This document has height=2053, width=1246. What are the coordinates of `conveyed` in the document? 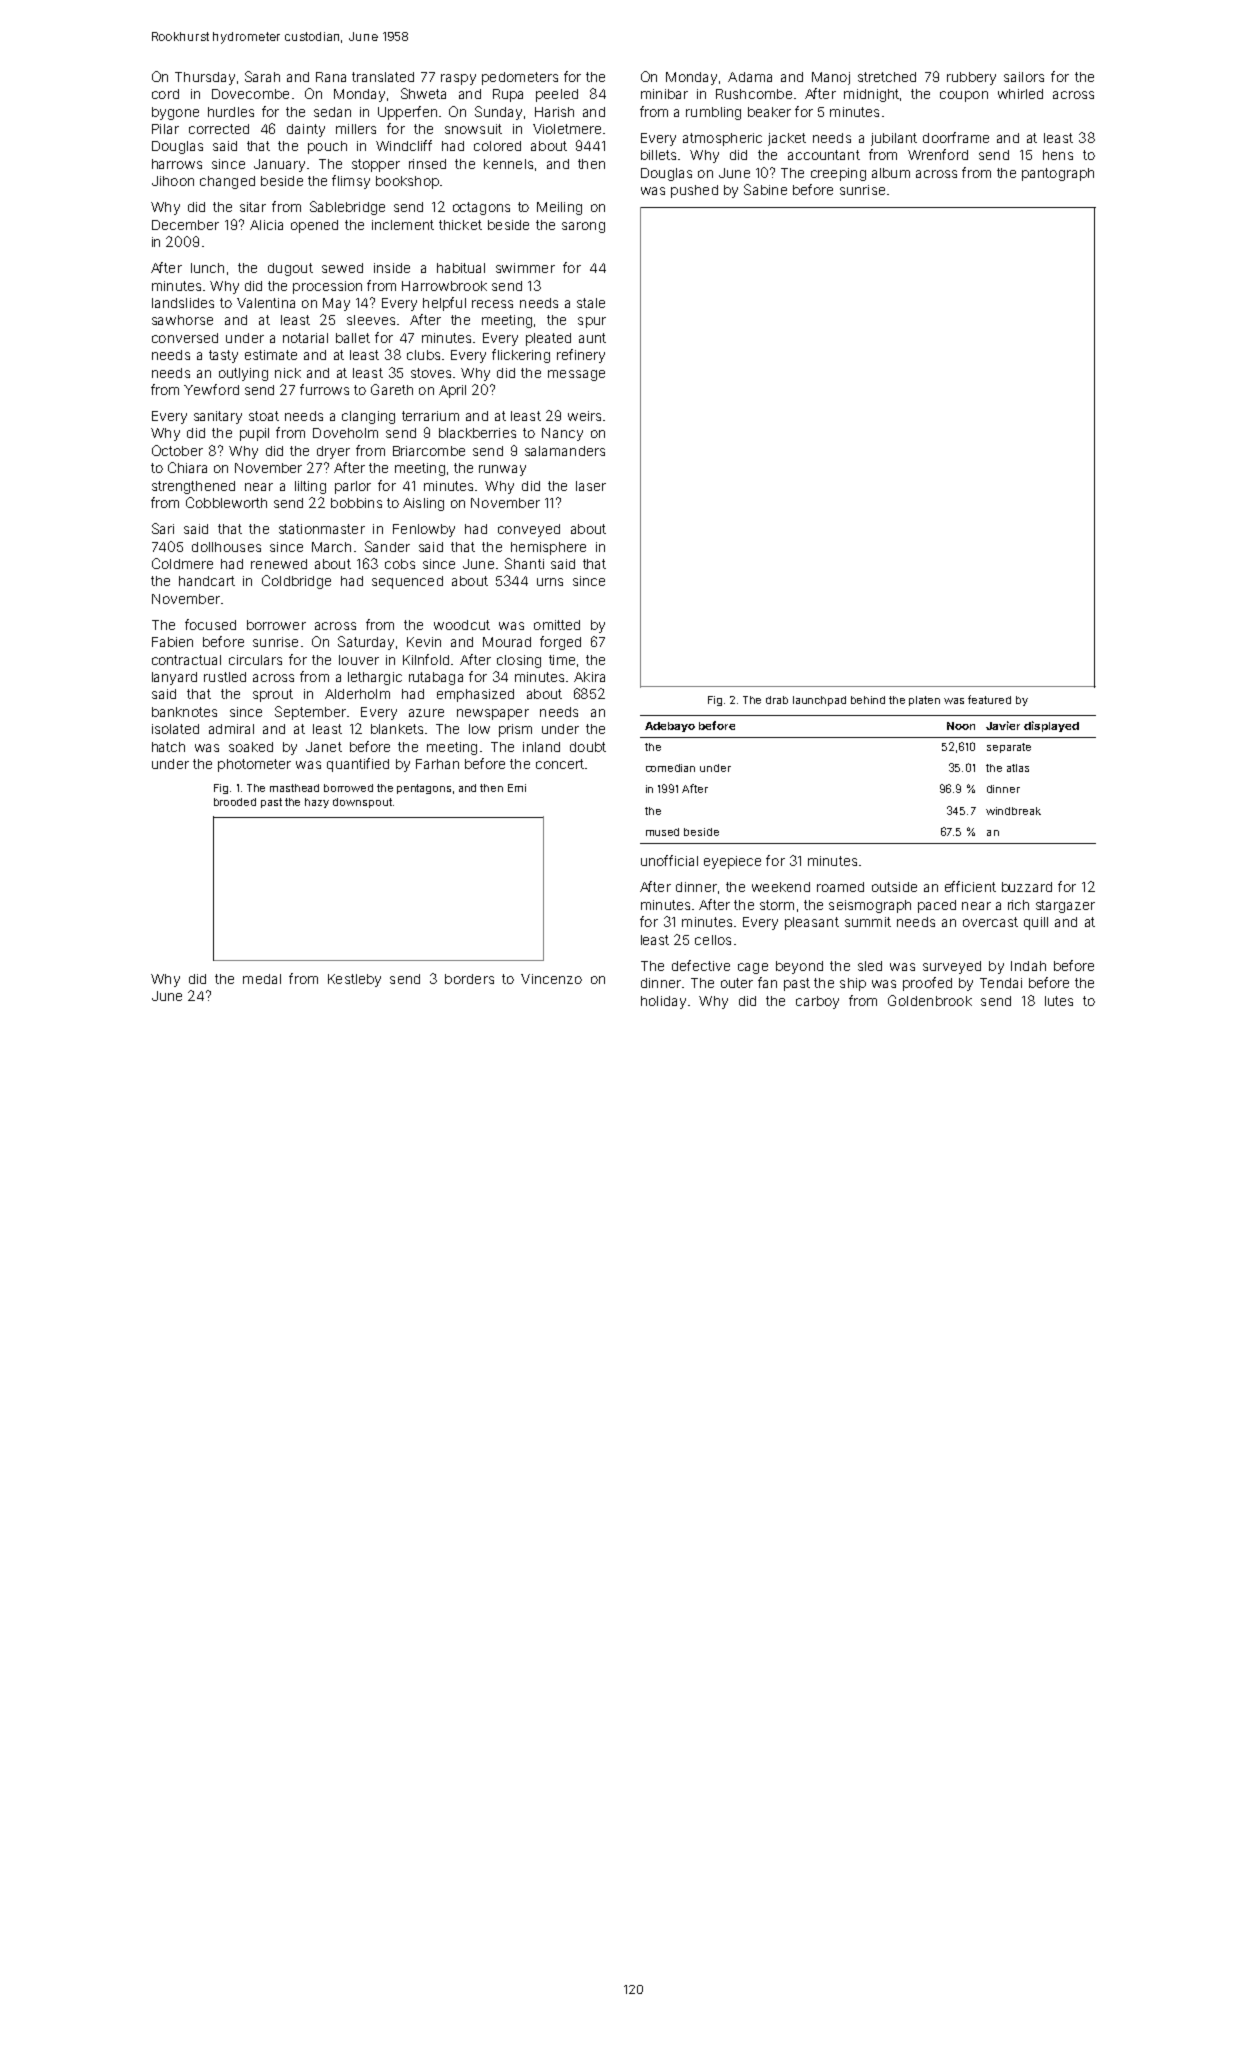 It's located at (529, 530).
